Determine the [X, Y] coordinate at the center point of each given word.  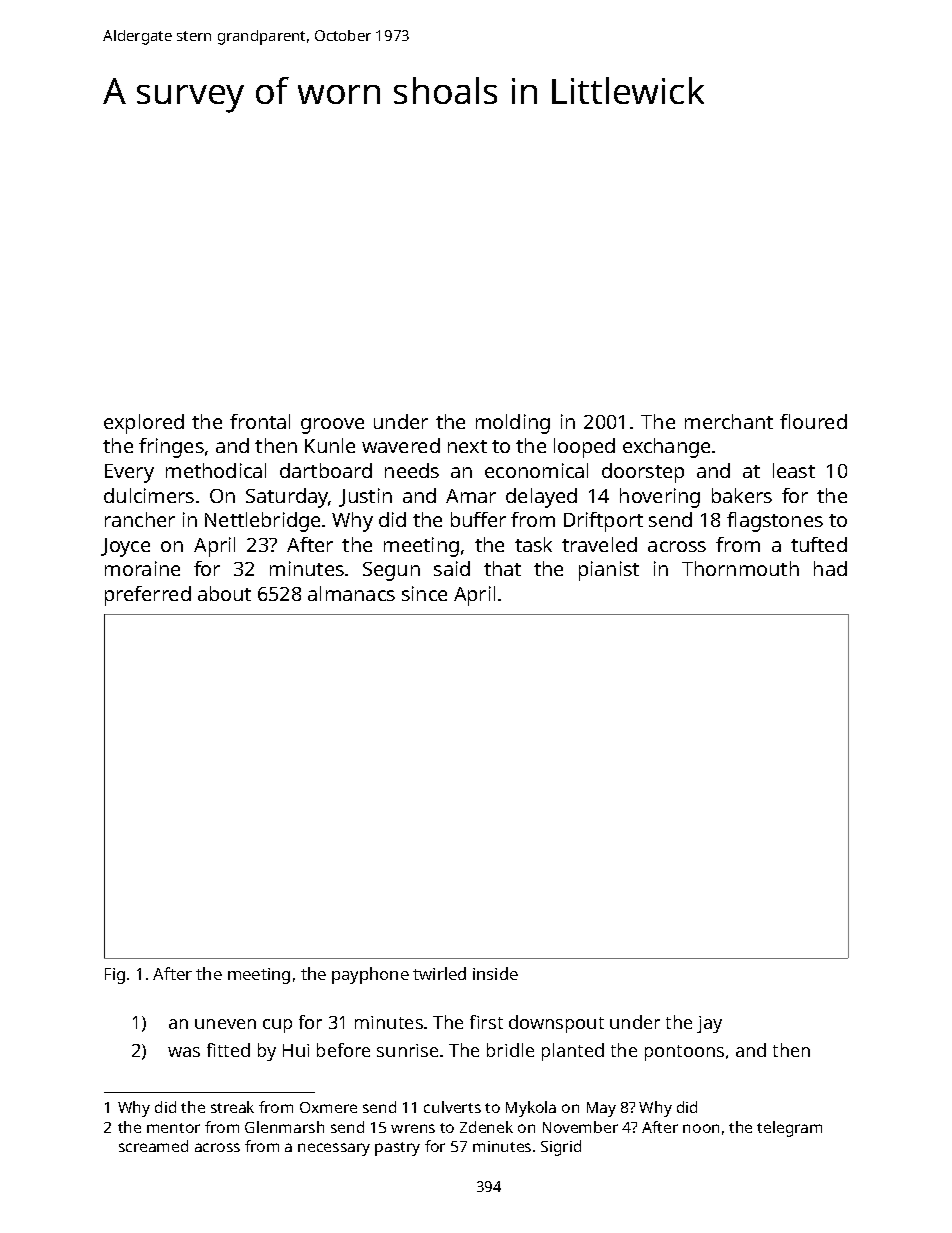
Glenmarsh [284, 1127]
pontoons [684, 1053]
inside [495, 973]
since [424, 593]
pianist [609, 571]
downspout [556, 1024]
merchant [729, 421]
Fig [115, 976]
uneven [225, 1024]
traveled [599, 544]
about [224, 593]
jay [709, 1024]
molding [513, 424]
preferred [148, 596]
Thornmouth [740, 568]
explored [144, 424]
